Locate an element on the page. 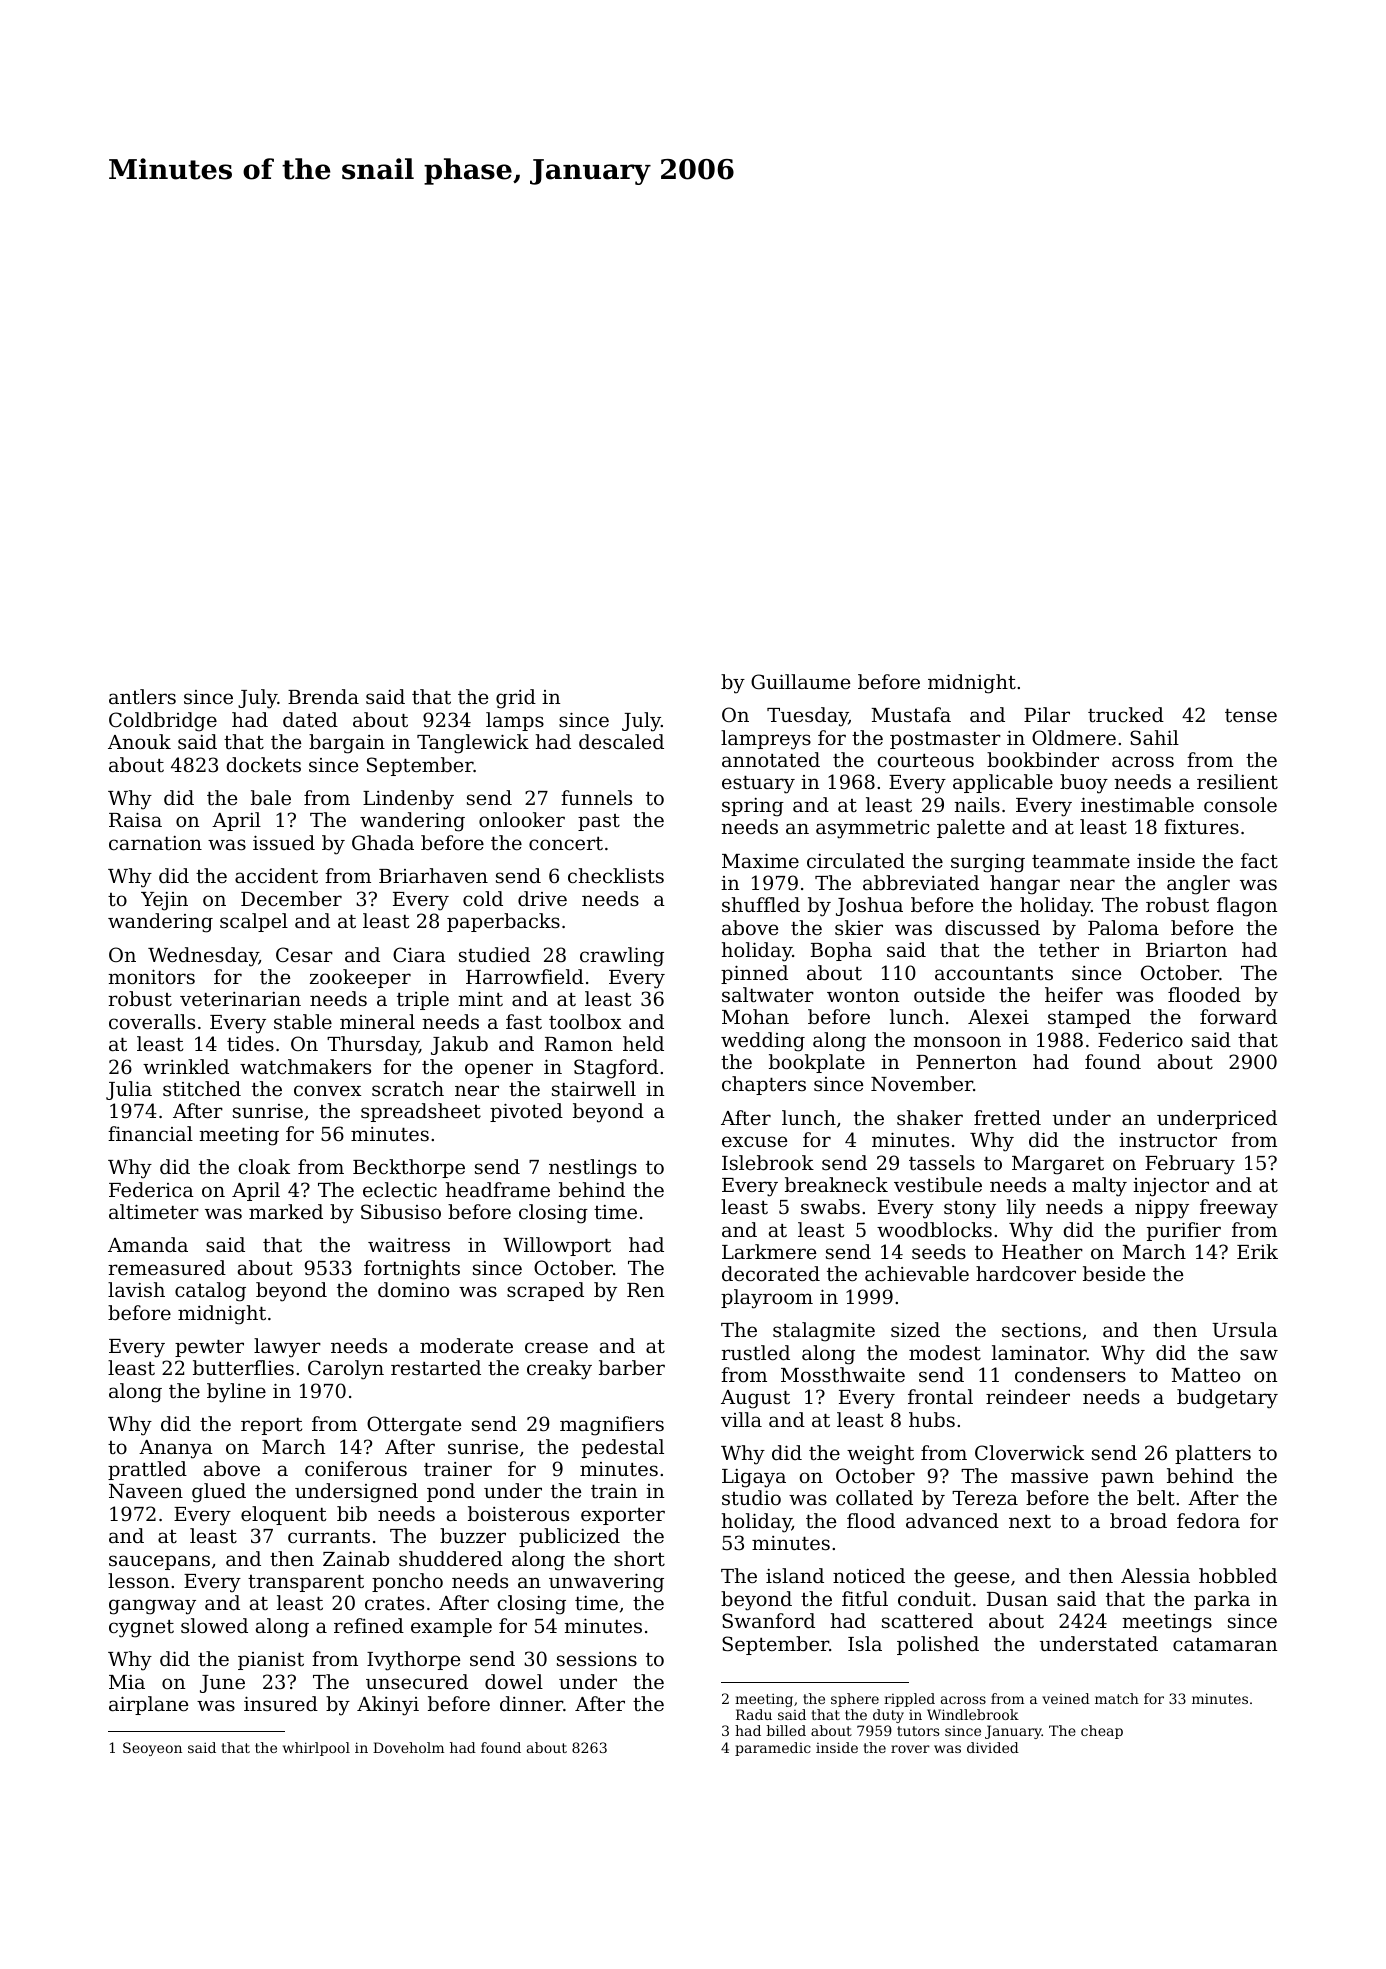  June is located at coordinates (222, 1684).
